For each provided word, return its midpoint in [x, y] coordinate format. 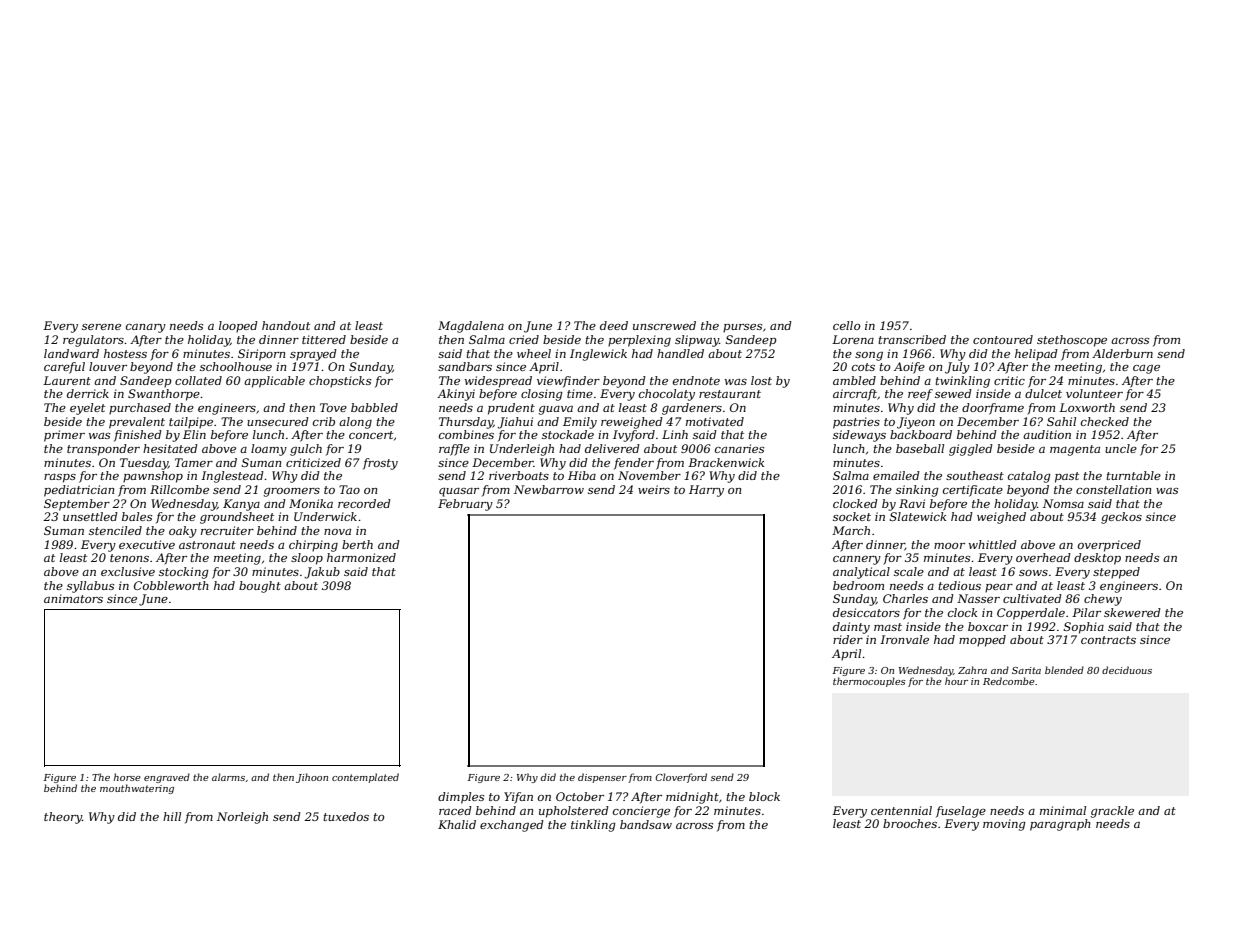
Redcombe [1009, 681]
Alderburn [1122, 353]
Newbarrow [549, 489]
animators [73, 598]
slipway [697, 341]
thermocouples [869, 682]
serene [101, 327]
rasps [60, 478]
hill [172, 816]
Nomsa [1063, 503]
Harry [706, 491]
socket [852, 516]
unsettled [90, 516]
